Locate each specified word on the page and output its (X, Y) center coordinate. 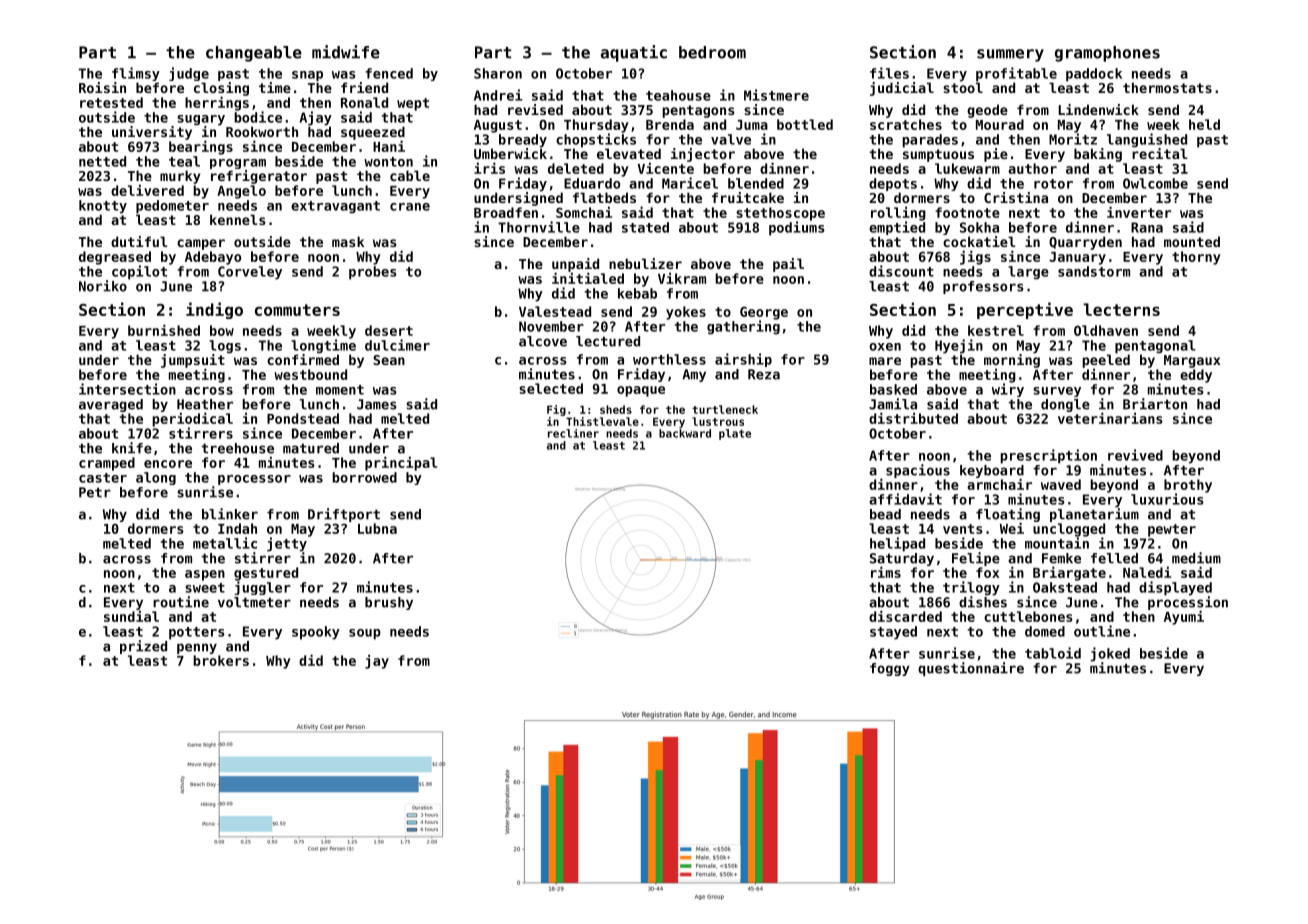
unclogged (1069, 530)
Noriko (103, 286)
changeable (254, 54)
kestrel (996, 330)
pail (788, 265)
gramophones (1107, 54)
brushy (389, 603)
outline (1102, 631)
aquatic (634, 53)
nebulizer (645, 263)
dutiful (139, 241)
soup (365, 634)
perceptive (1025, 310)
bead (885, 514)
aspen (205, 575)
